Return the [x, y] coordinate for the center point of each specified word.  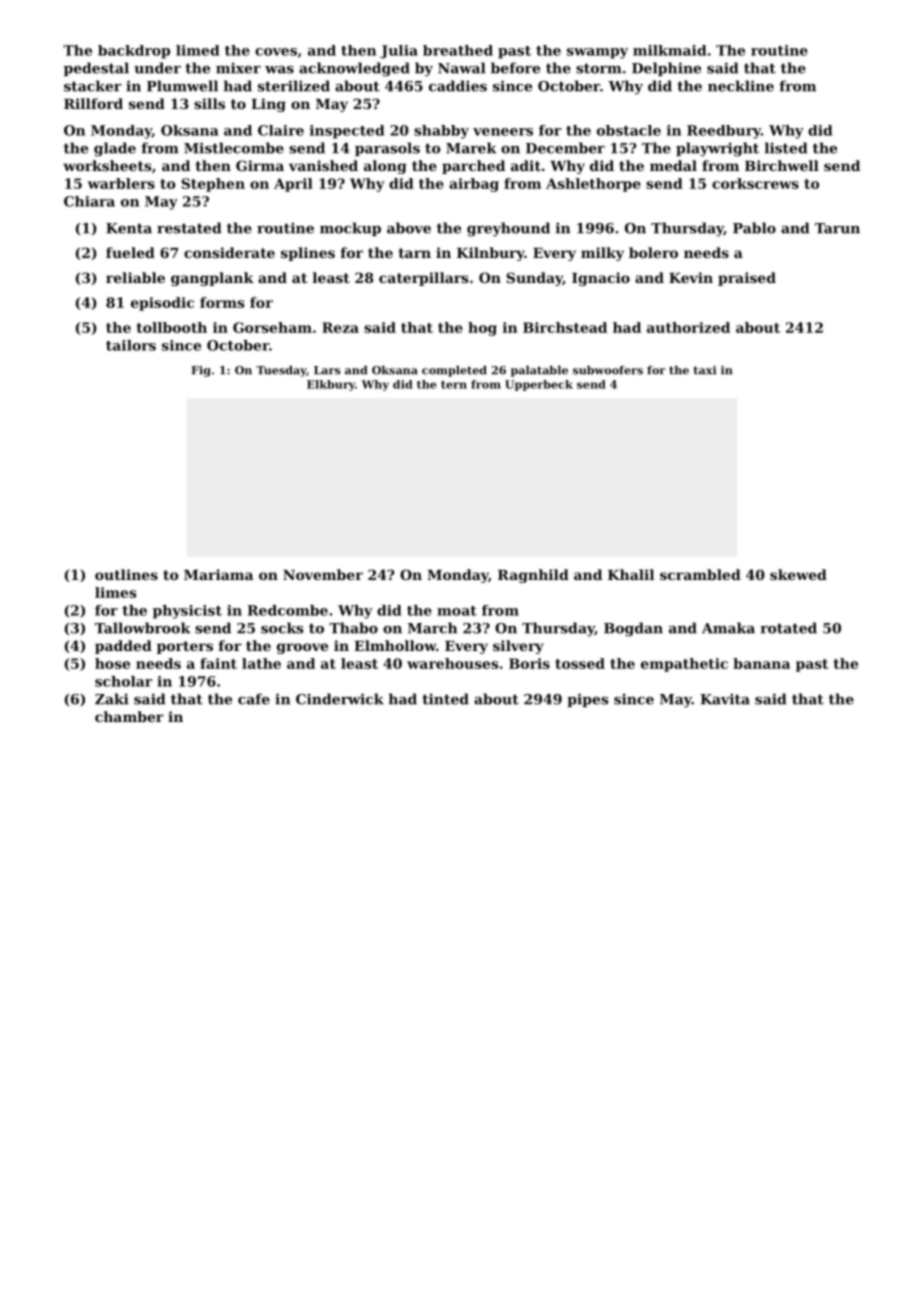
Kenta [129, 228]
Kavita [725, 699]
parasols [387, 149]
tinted [445, 699]
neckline [741, 86]
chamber [129, 716]
